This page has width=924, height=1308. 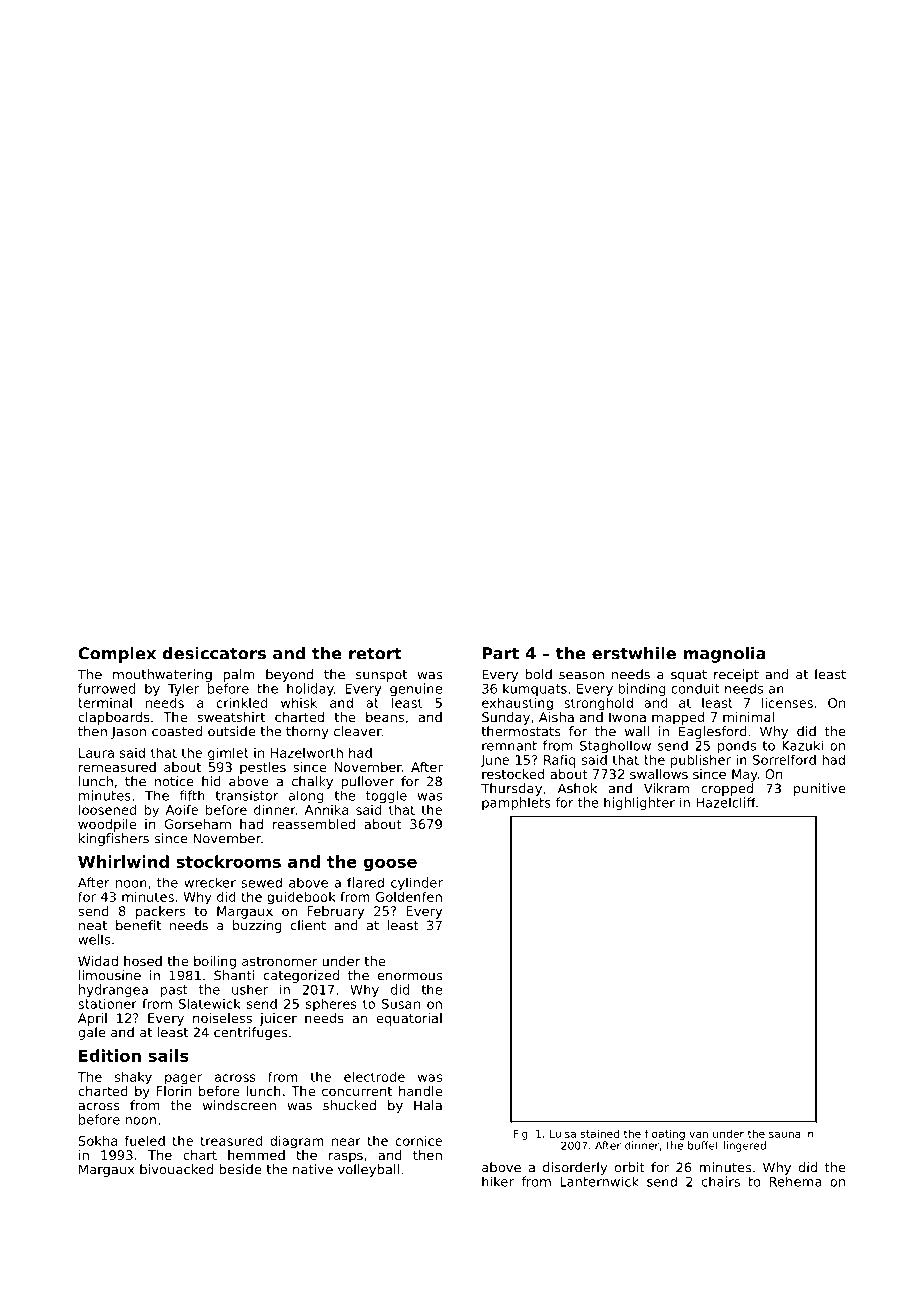 What do you see at coordinates (419, 1140) in the page?
I see `cornice` at bounding box center [419, 1140].
